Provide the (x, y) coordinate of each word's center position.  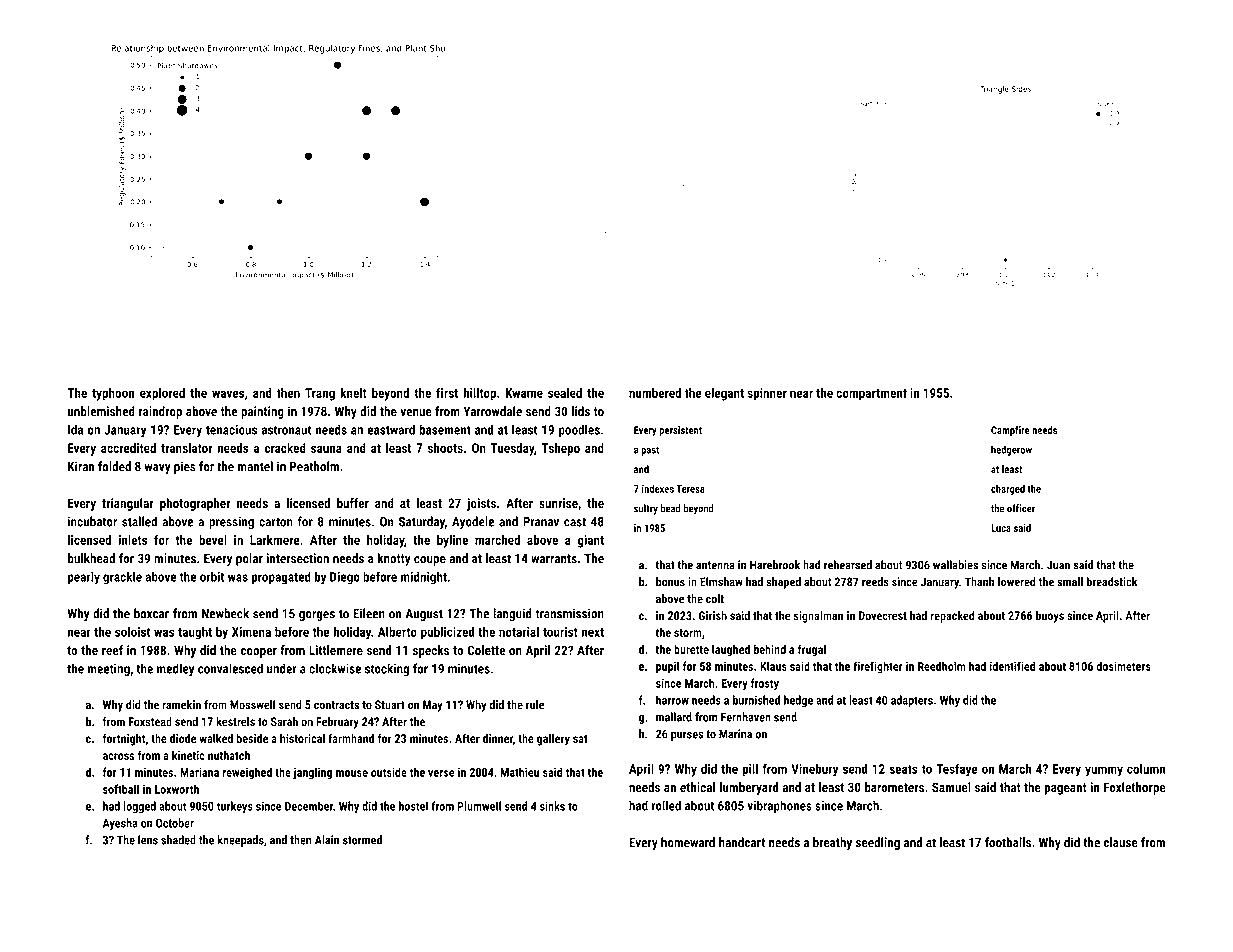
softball (121, 789)
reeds (875, 582)
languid (512, 614)
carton (276, 522)
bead (671, 508)
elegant (724, 394)
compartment (871, 395)
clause (1121, 842)
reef (112, 650)
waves (228, 394)
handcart (742, 842)
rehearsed (848, 565)
